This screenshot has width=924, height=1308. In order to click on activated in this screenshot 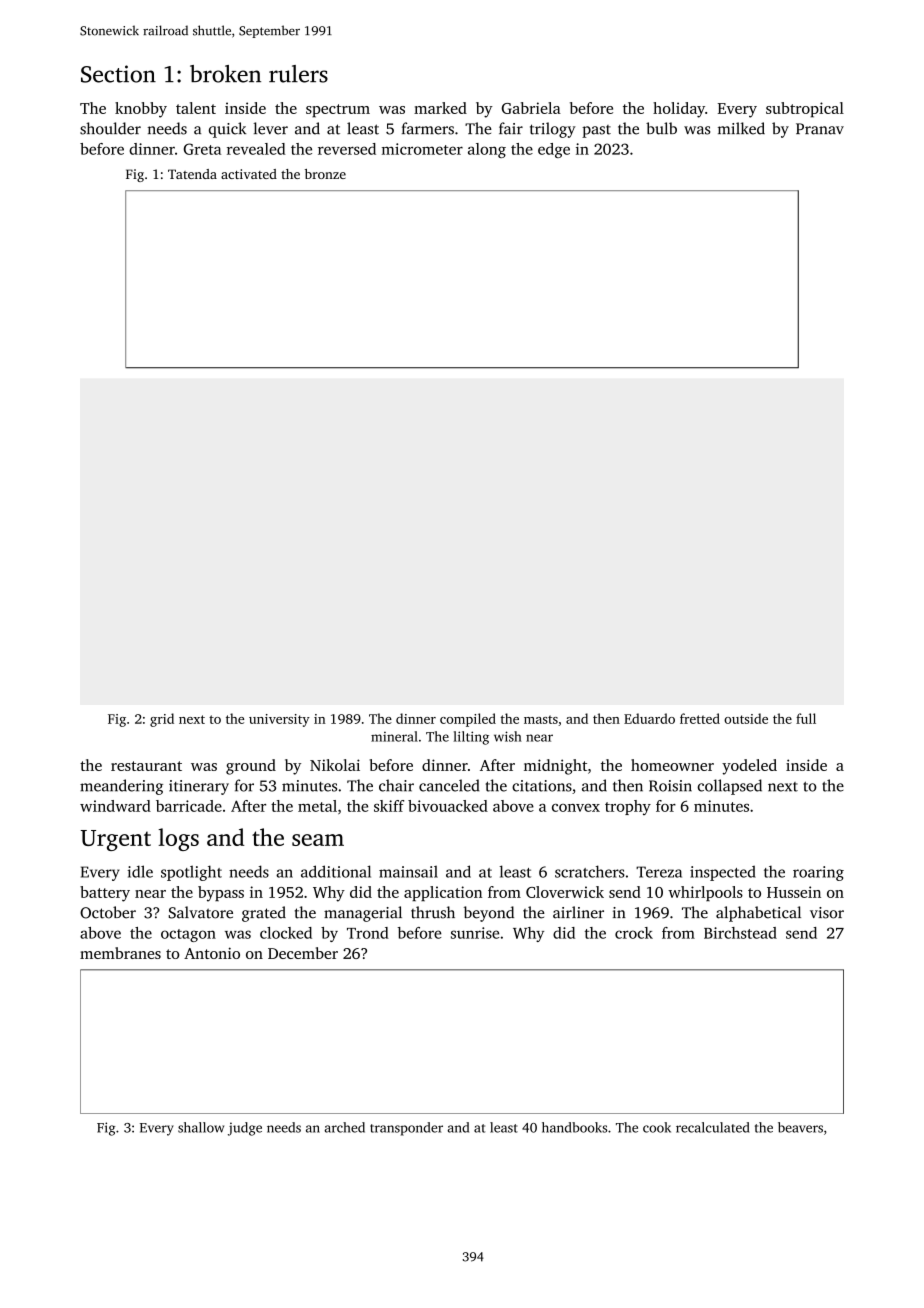, I will do `click(249, 174)`.
